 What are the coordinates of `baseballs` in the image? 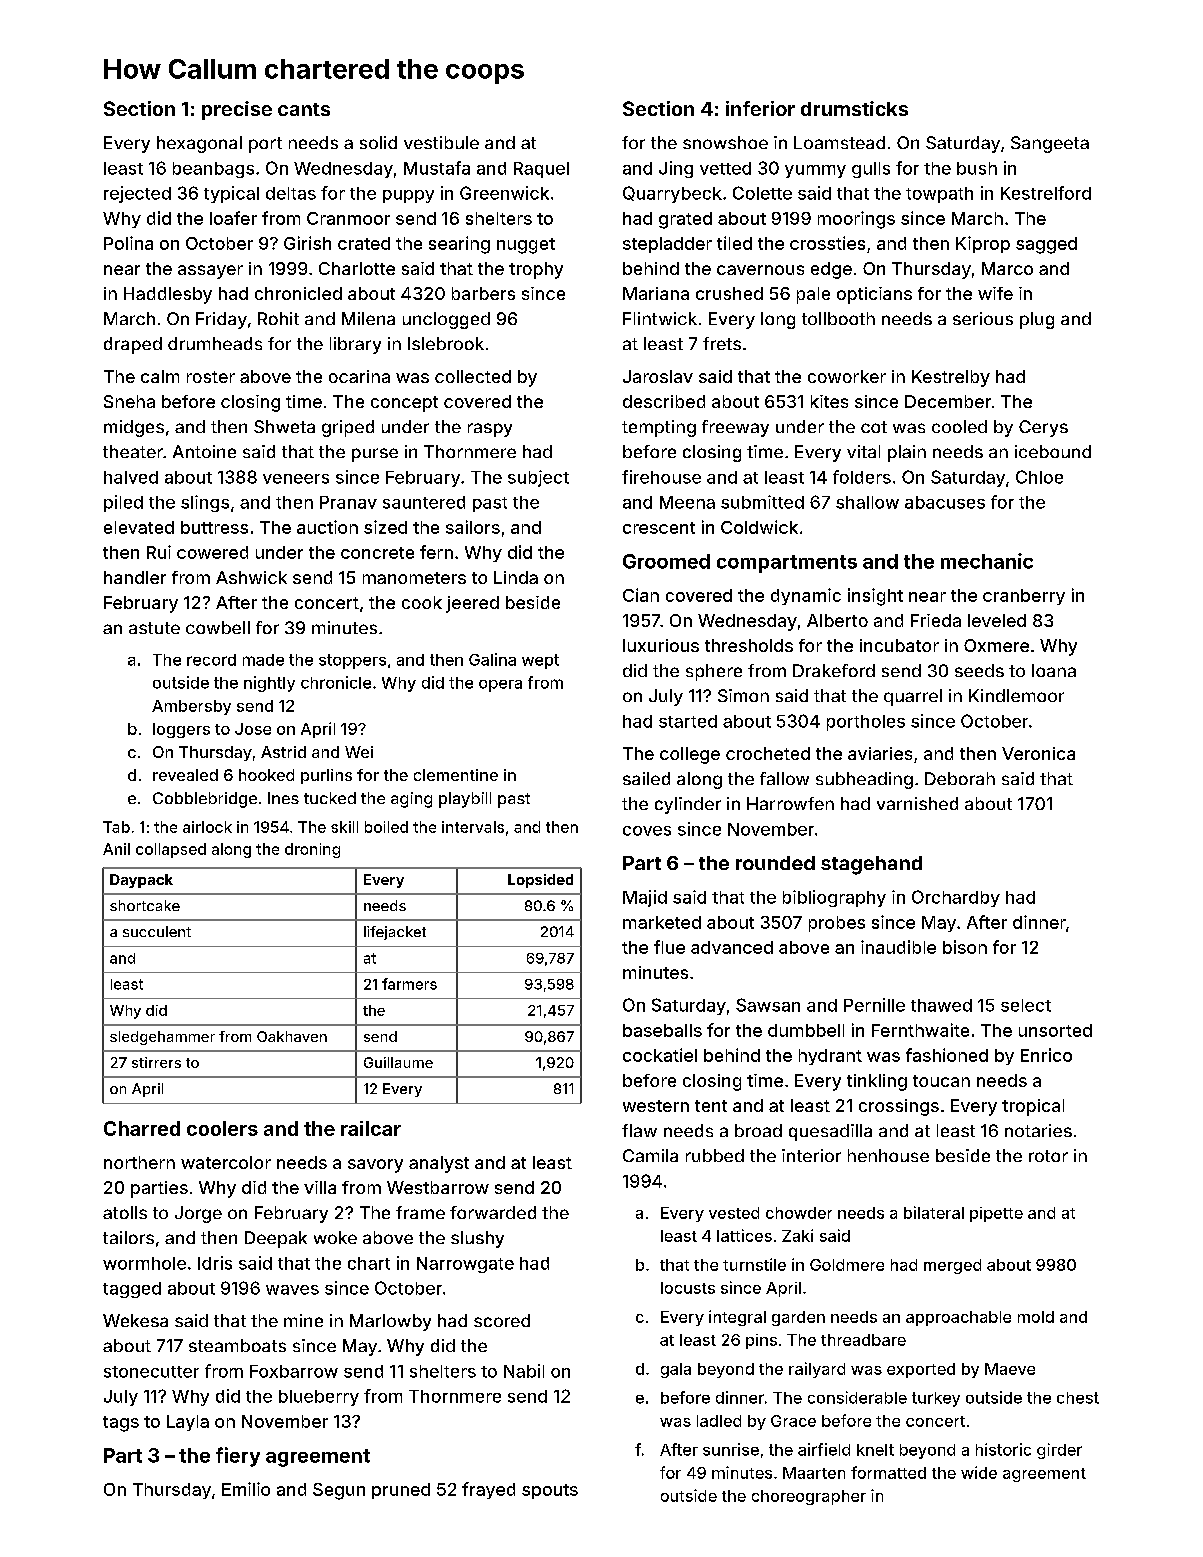 It's located at (662, 1030).
